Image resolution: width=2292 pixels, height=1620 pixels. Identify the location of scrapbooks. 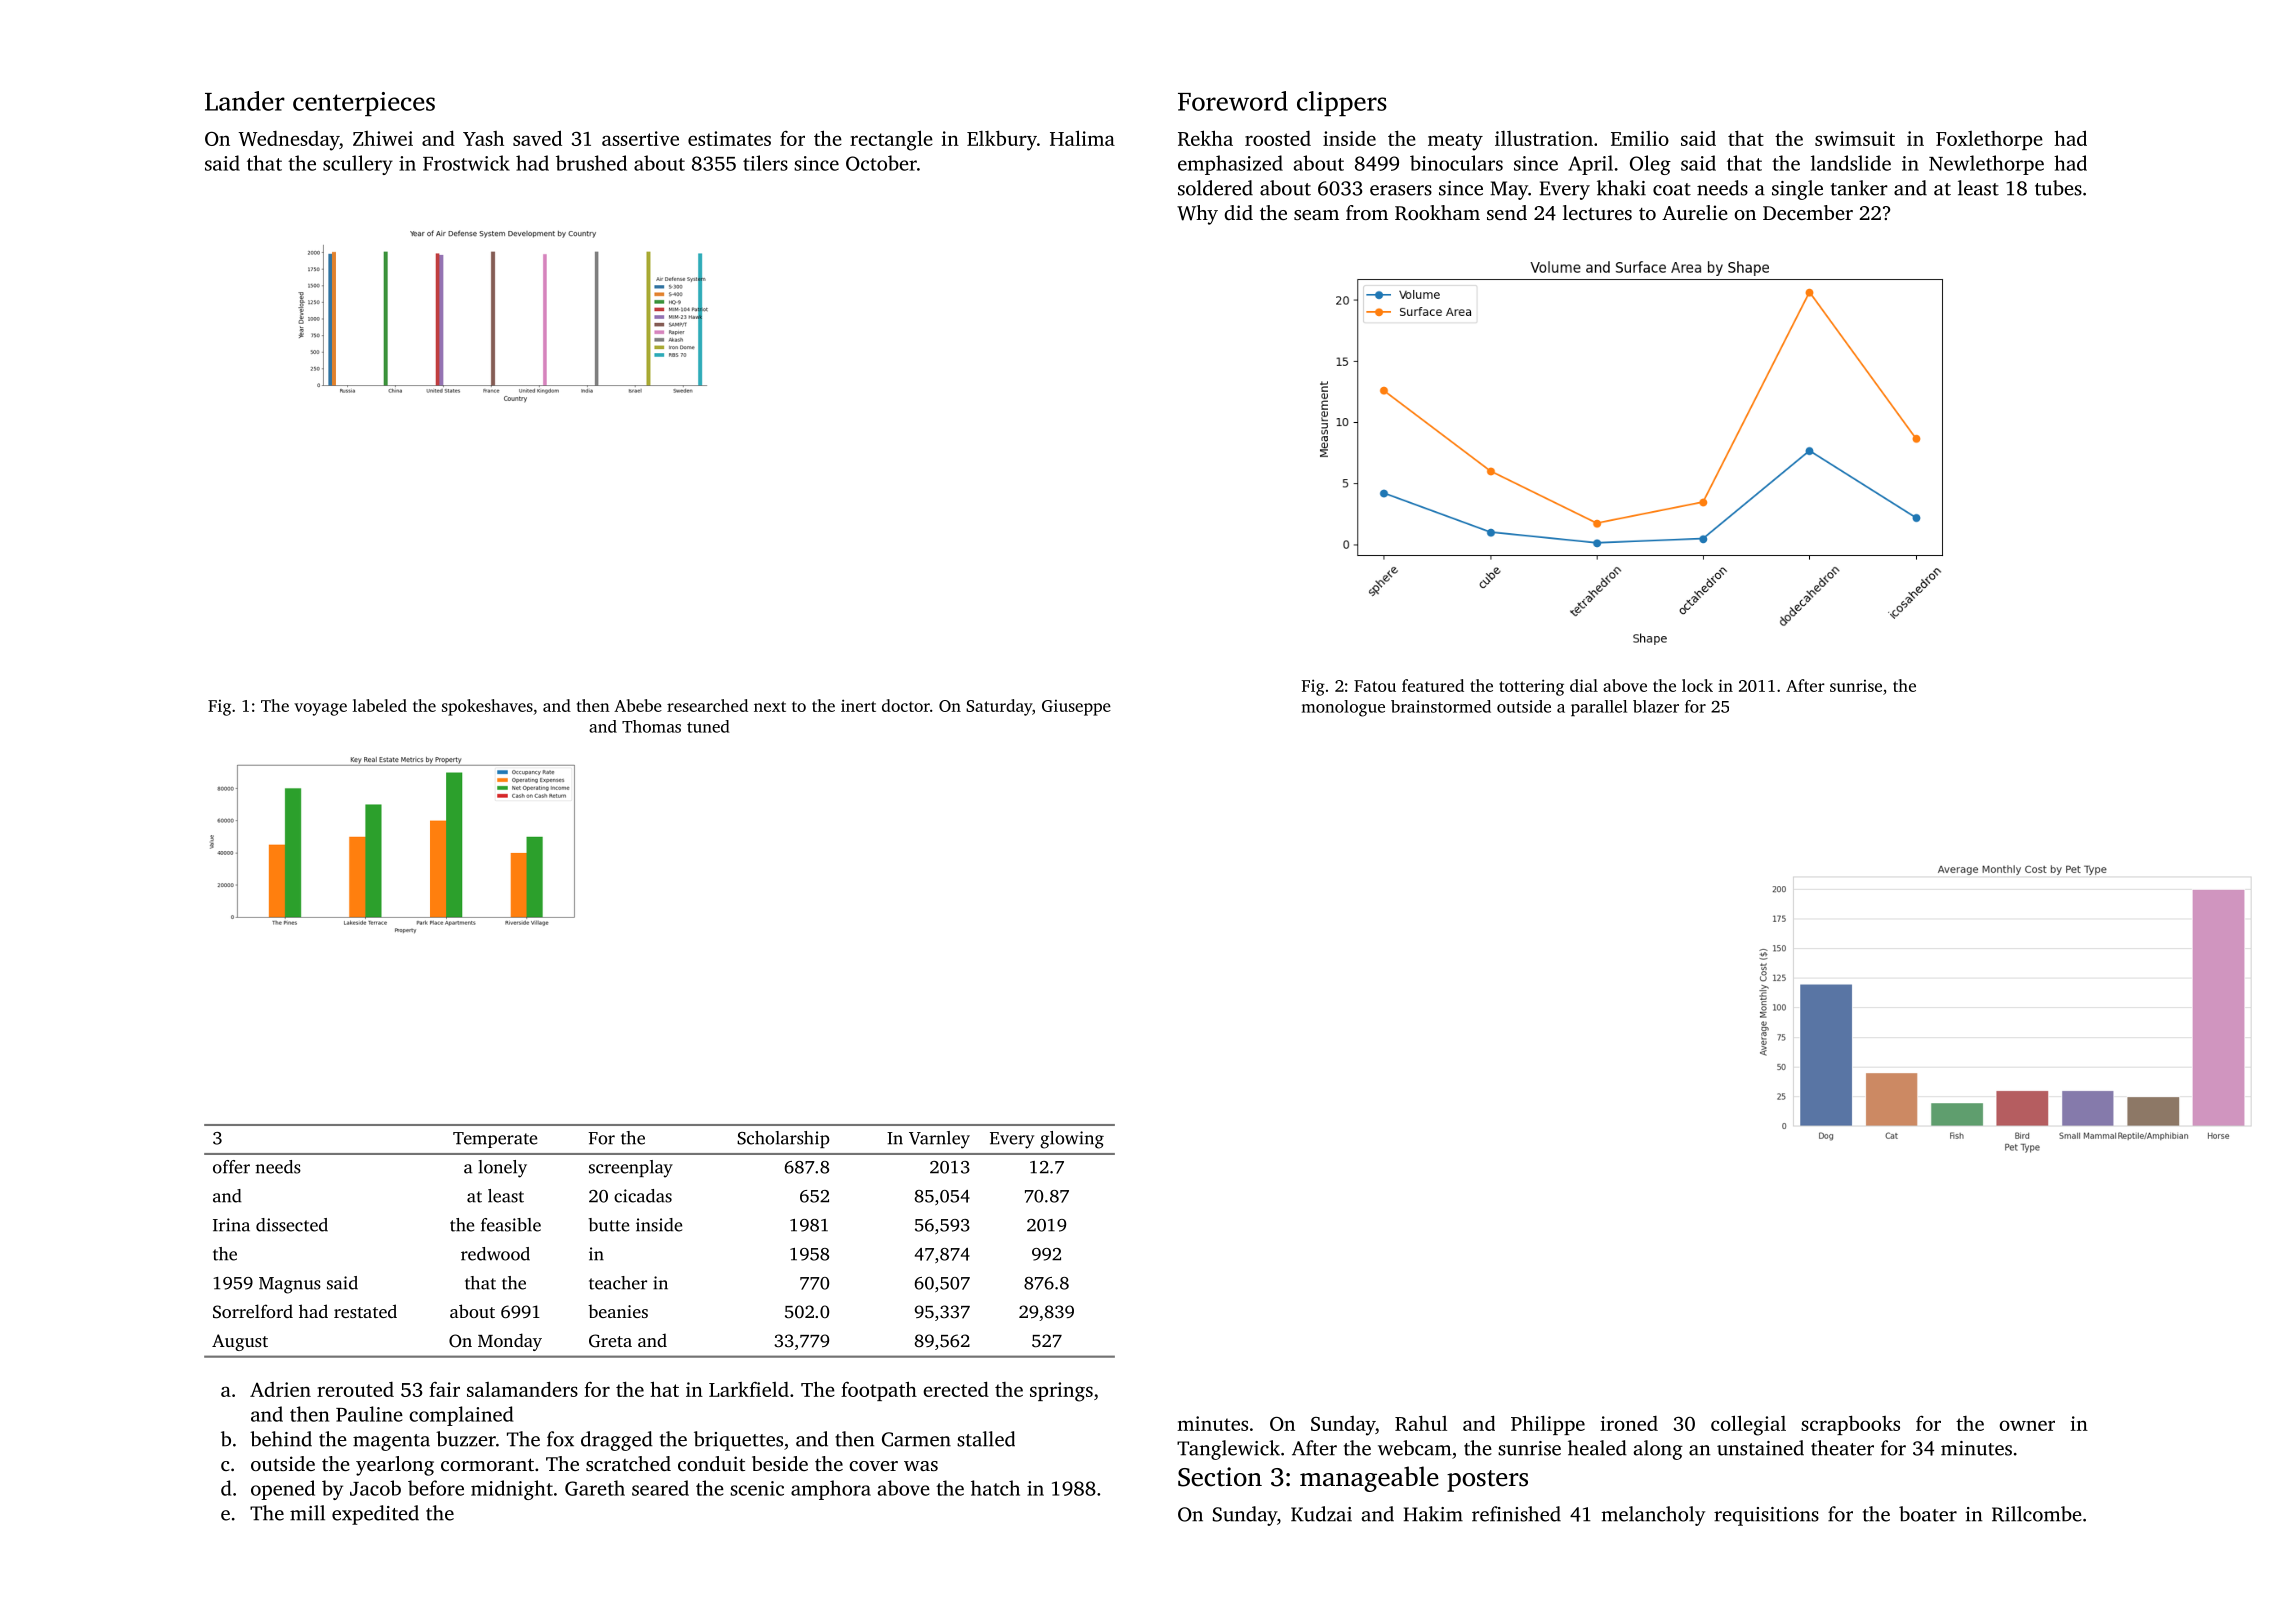
(1850, 1425).
